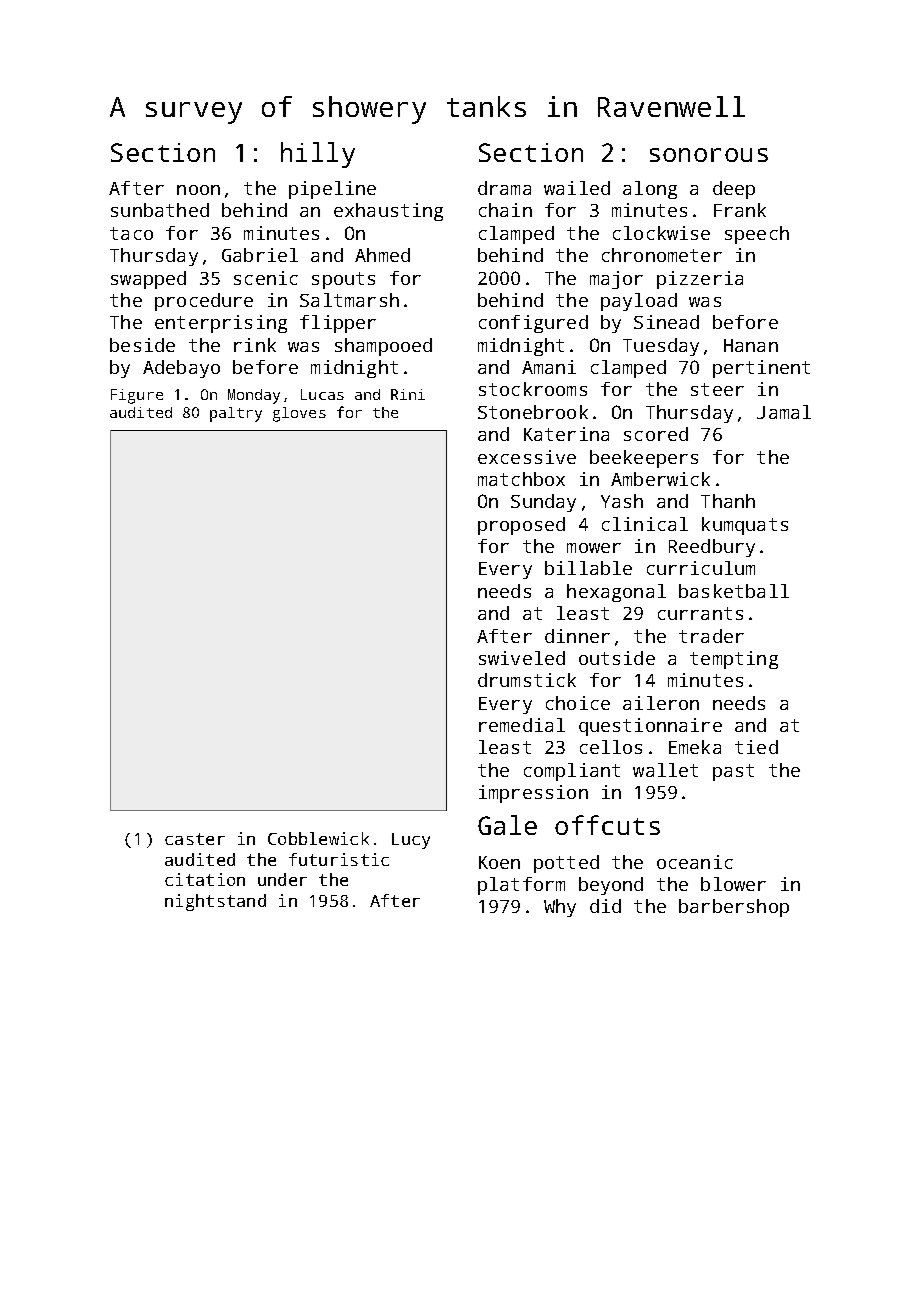  I want to click on pipeline, so click(332, 190).
